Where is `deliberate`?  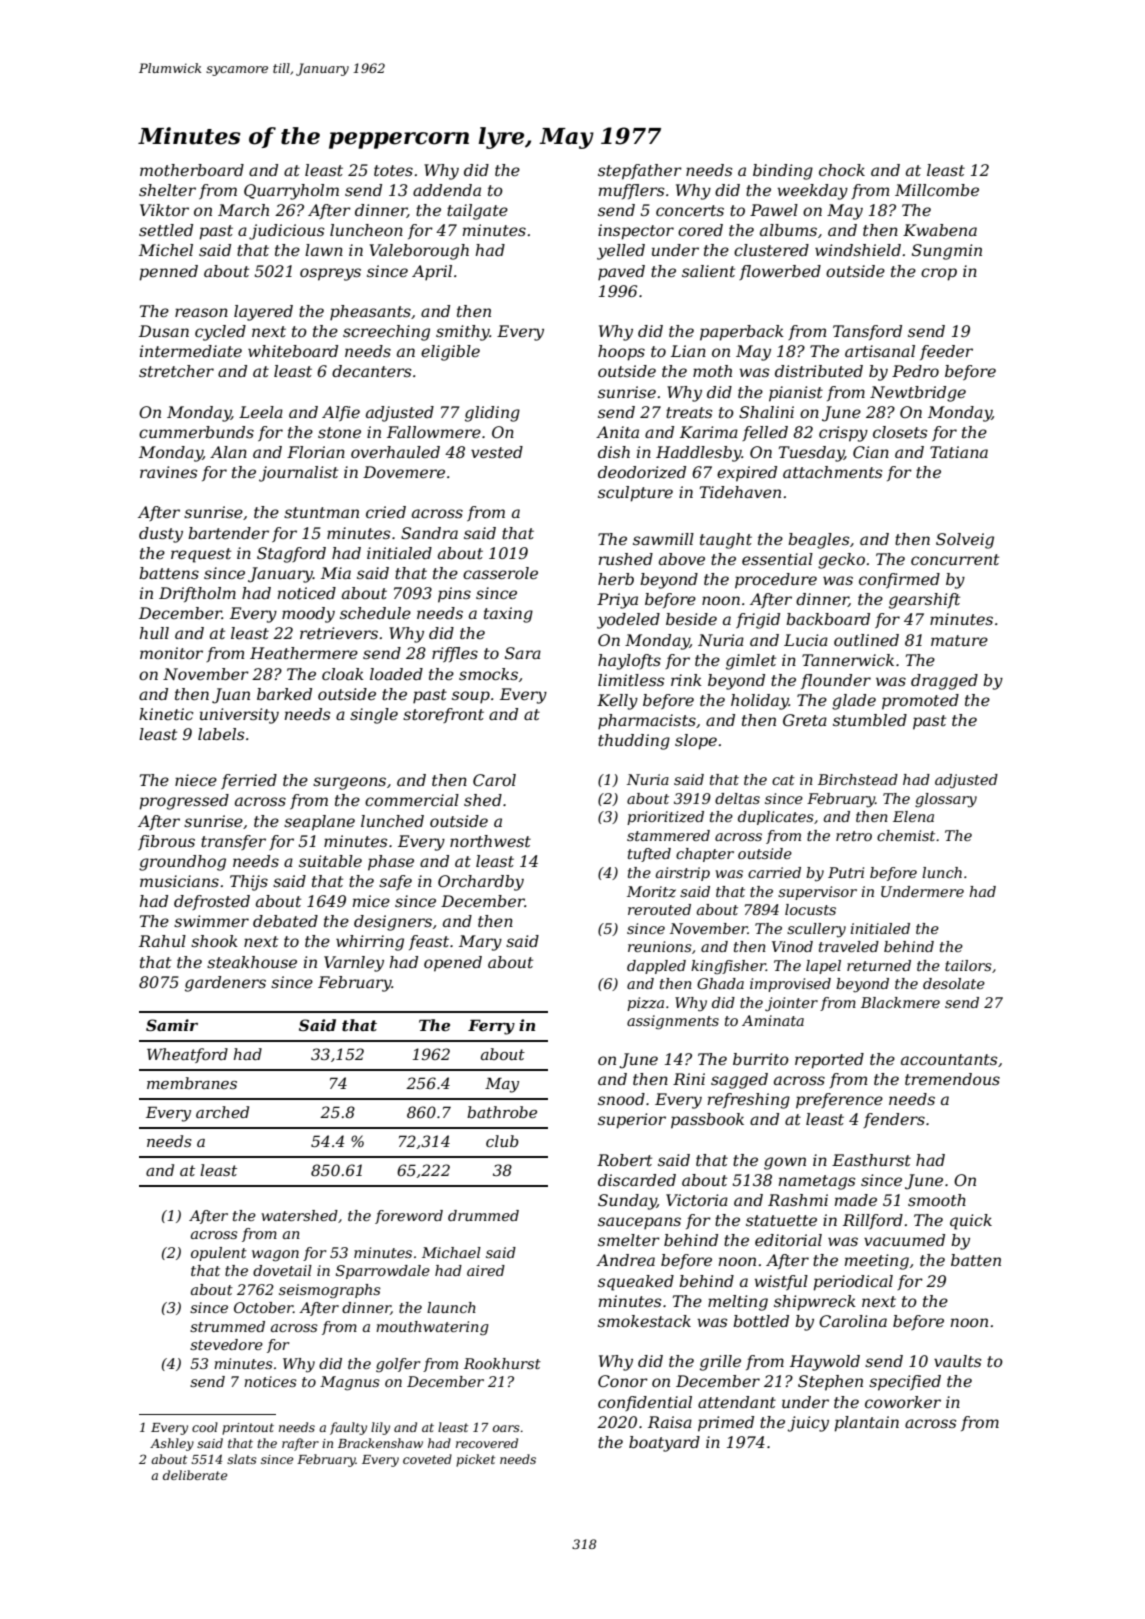 deliberate is located at coordinates (195, 1475).
